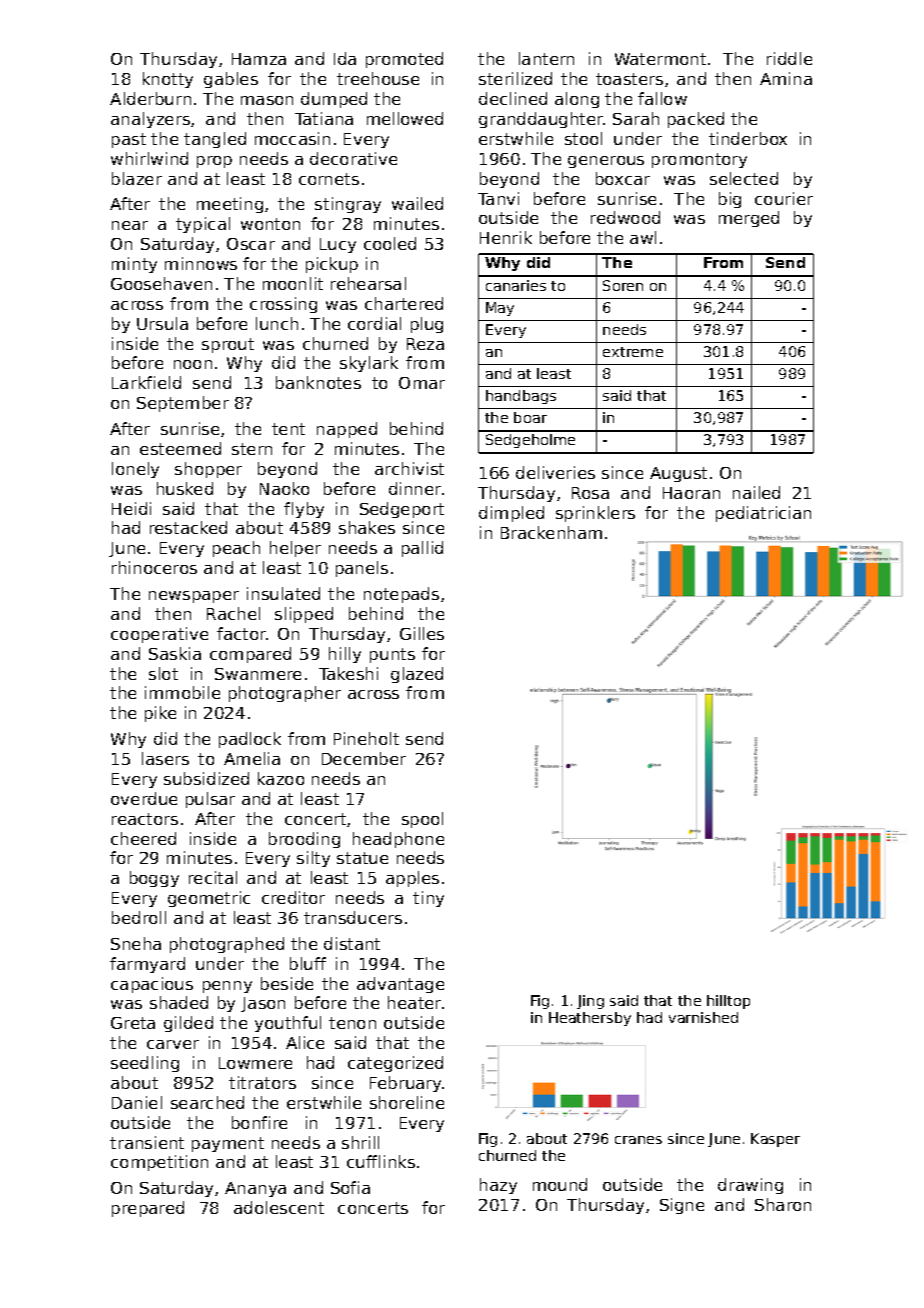 The image size is (924, 1308). Describe the element at coordinates (160, 714) in the image. I see `pike` at that location.
